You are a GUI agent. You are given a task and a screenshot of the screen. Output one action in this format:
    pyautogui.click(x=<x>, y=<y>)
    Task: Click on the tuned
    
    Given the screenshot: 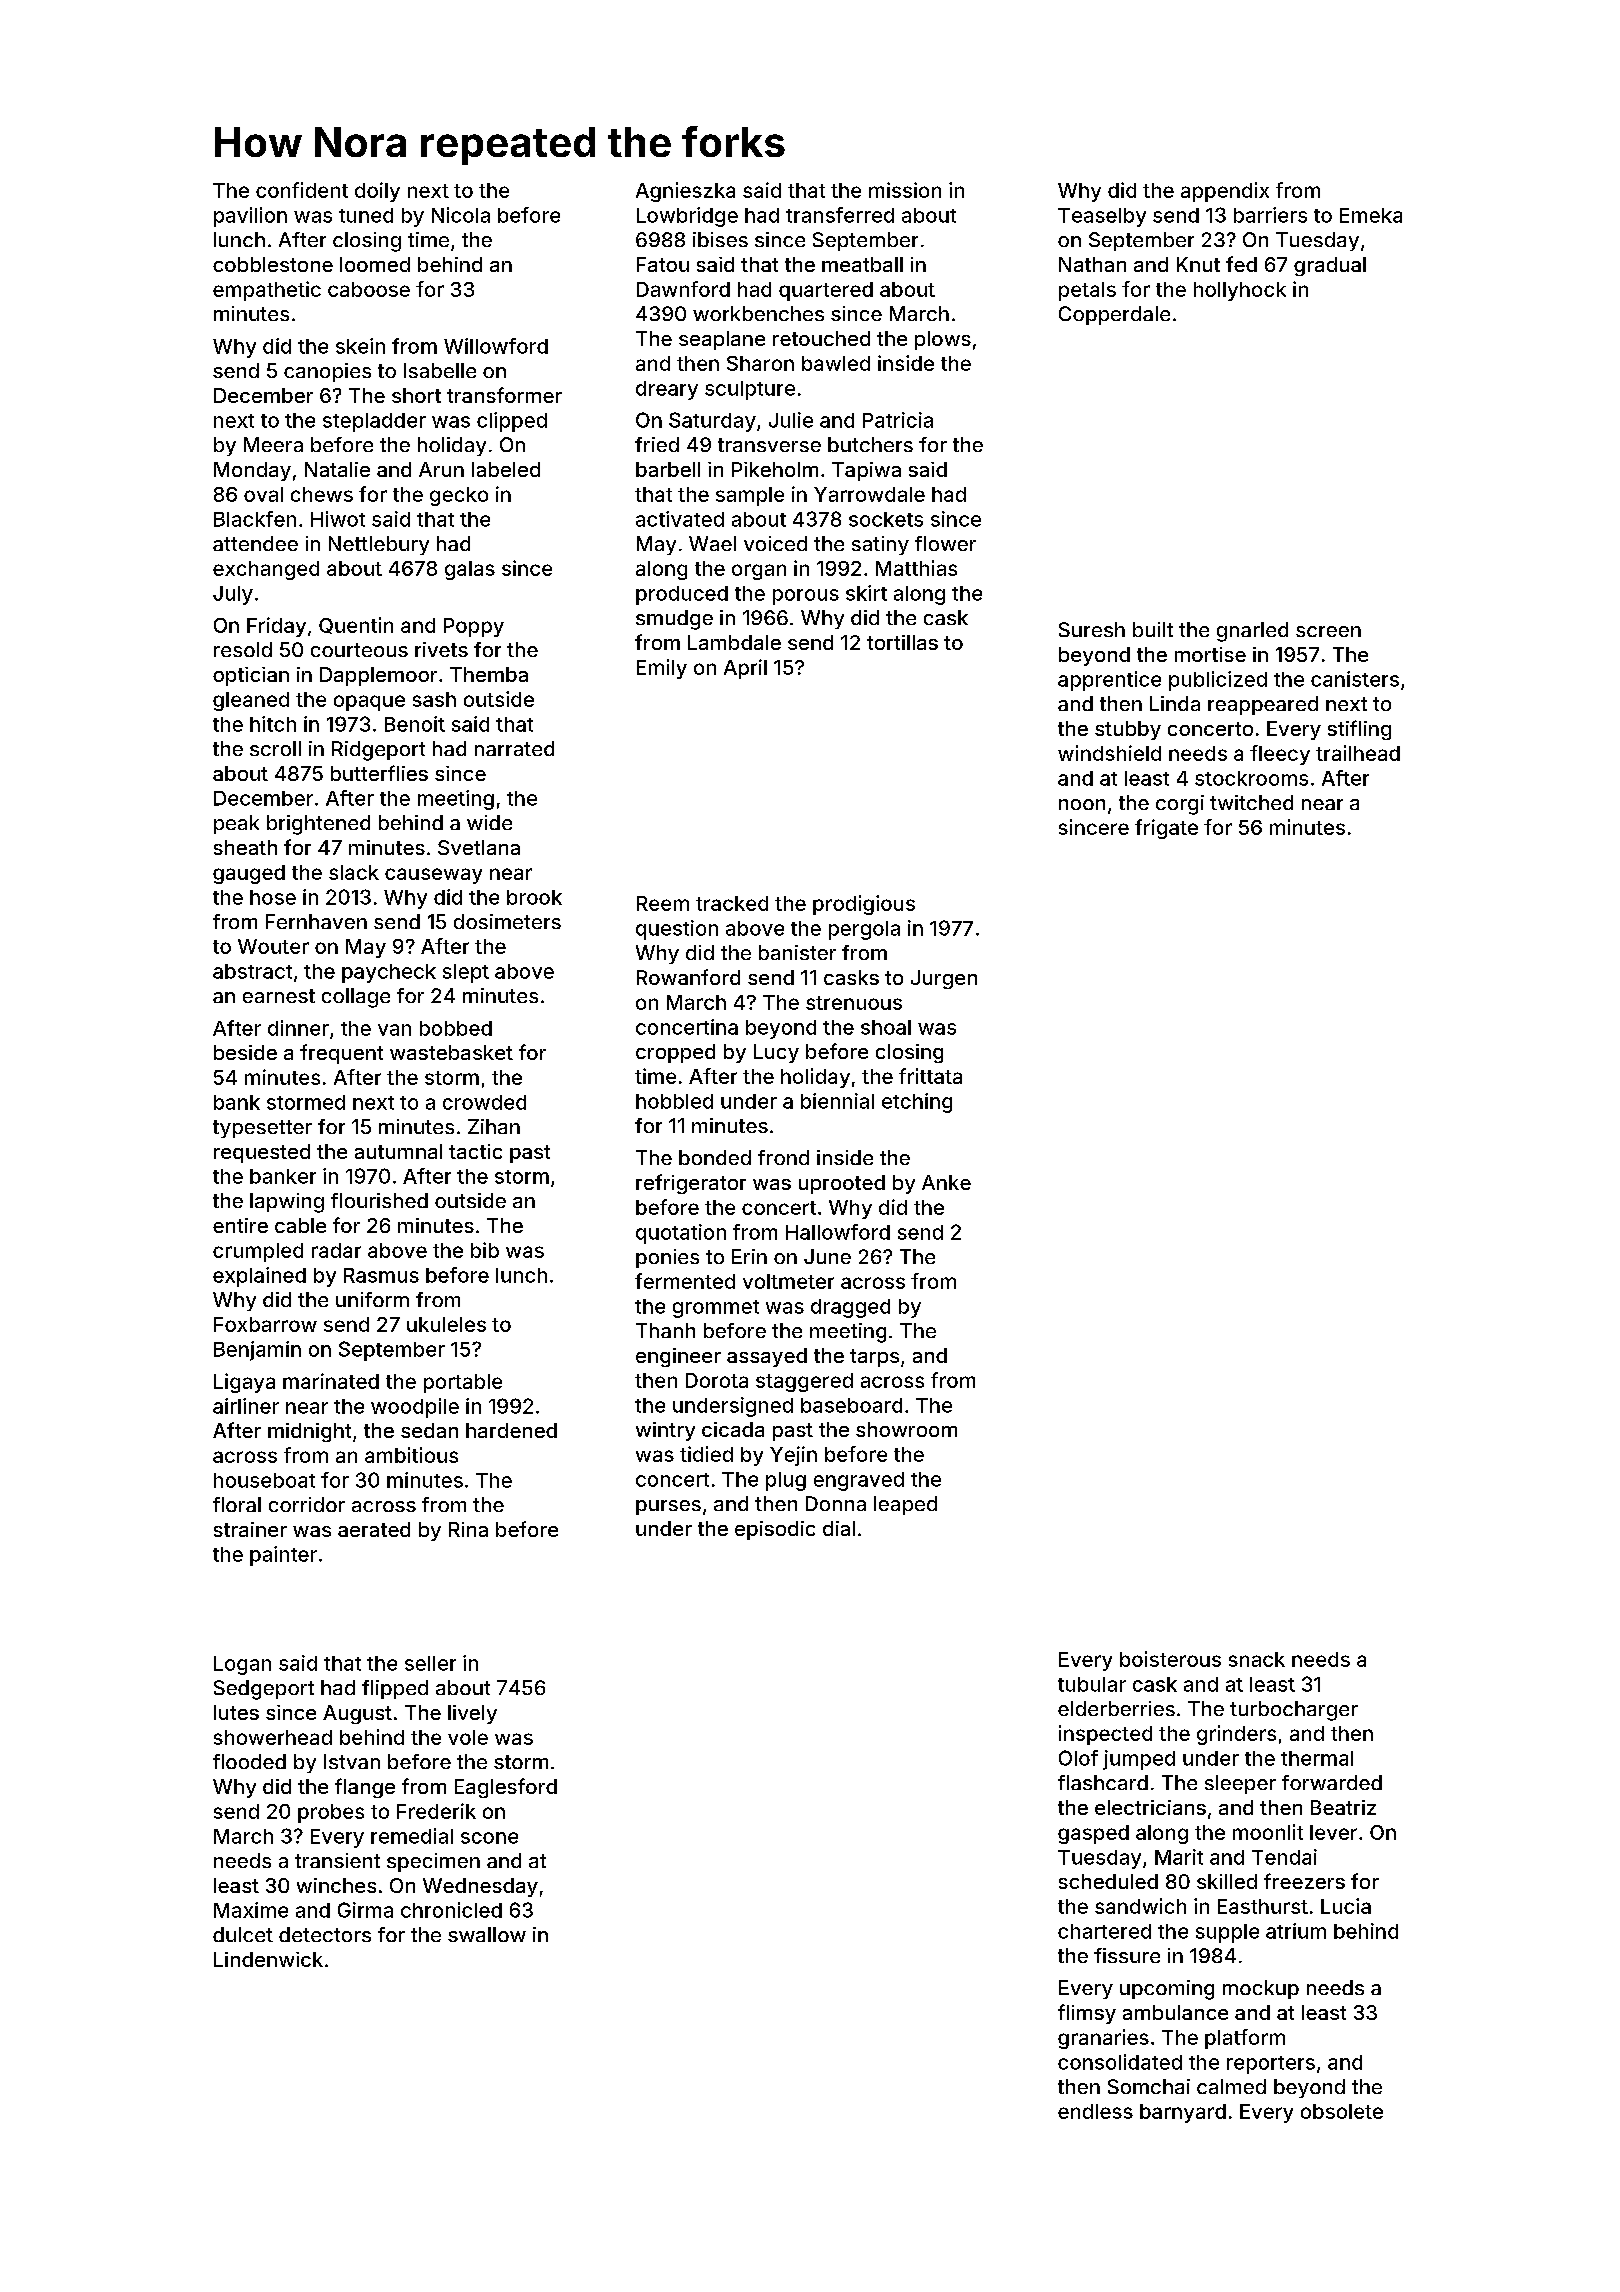 What is the action you would take?
    pyautogui.click(x=366, y=215)
